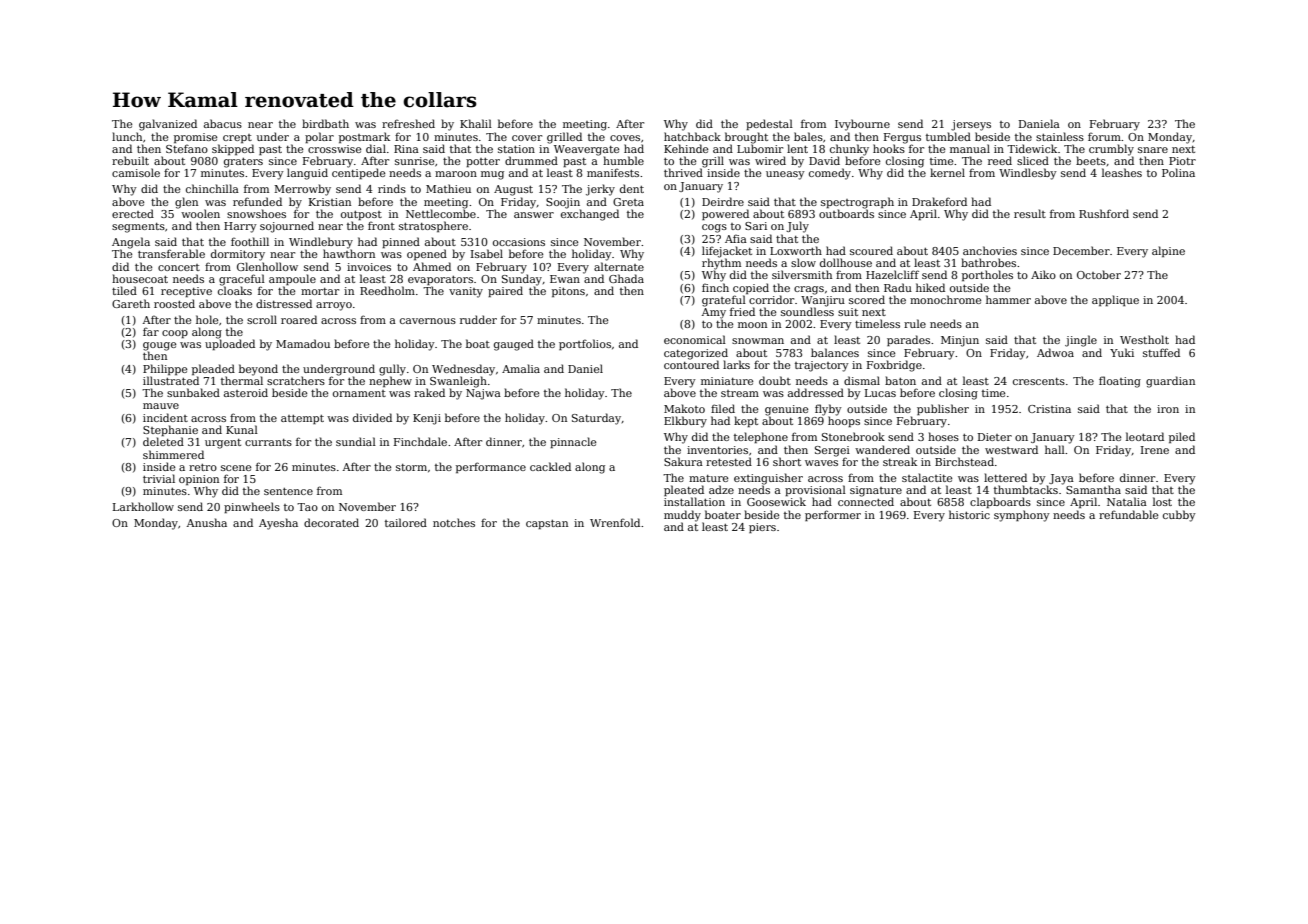 The height and width of the screenshot is (924, 1308). Describe the element at coordinates (988, 262) in the screenshot. I see `bathrobes` at that location.
